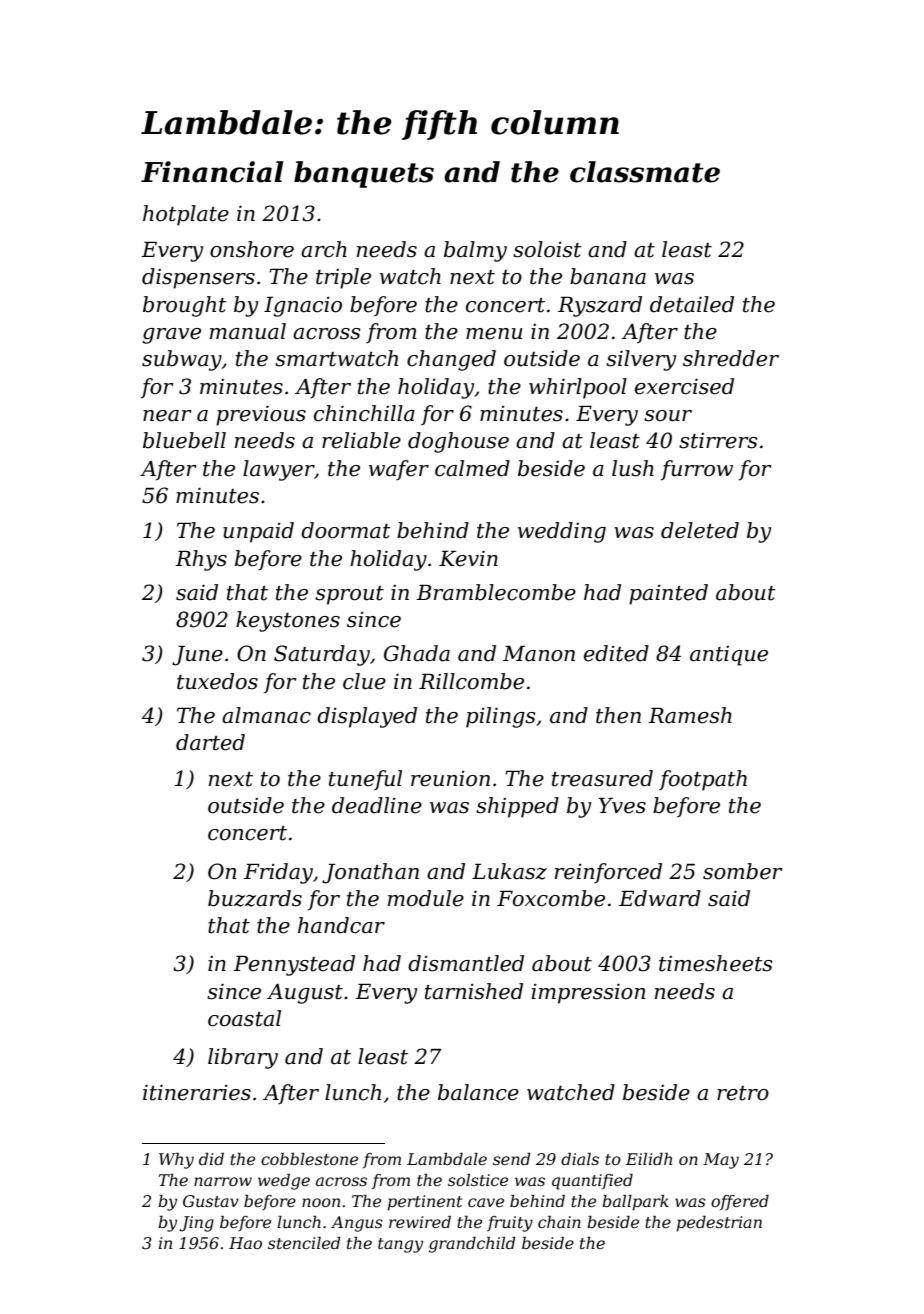  I want to click on keystones, so click(288, 621).
